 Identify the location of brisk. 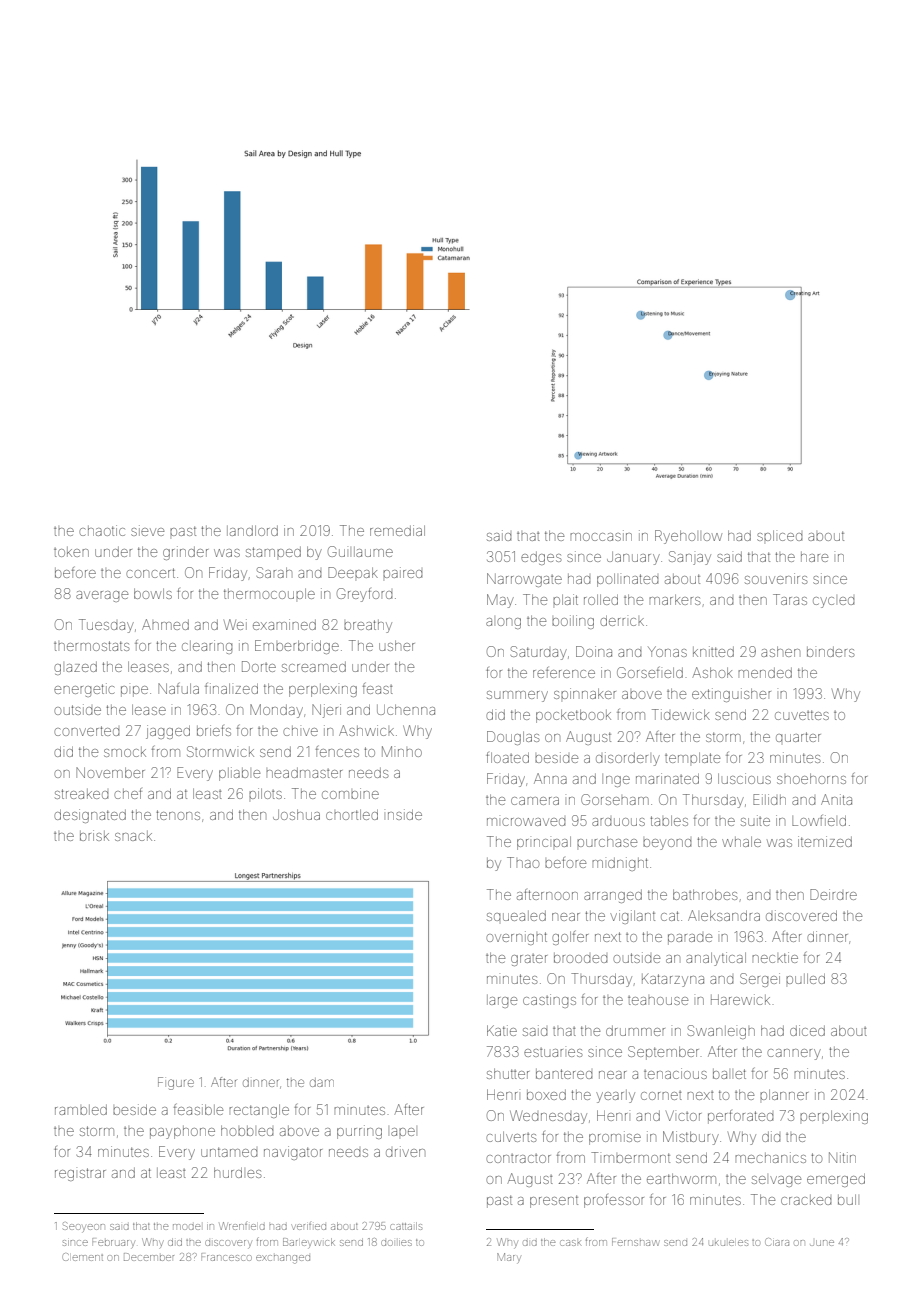
(94, 835).
